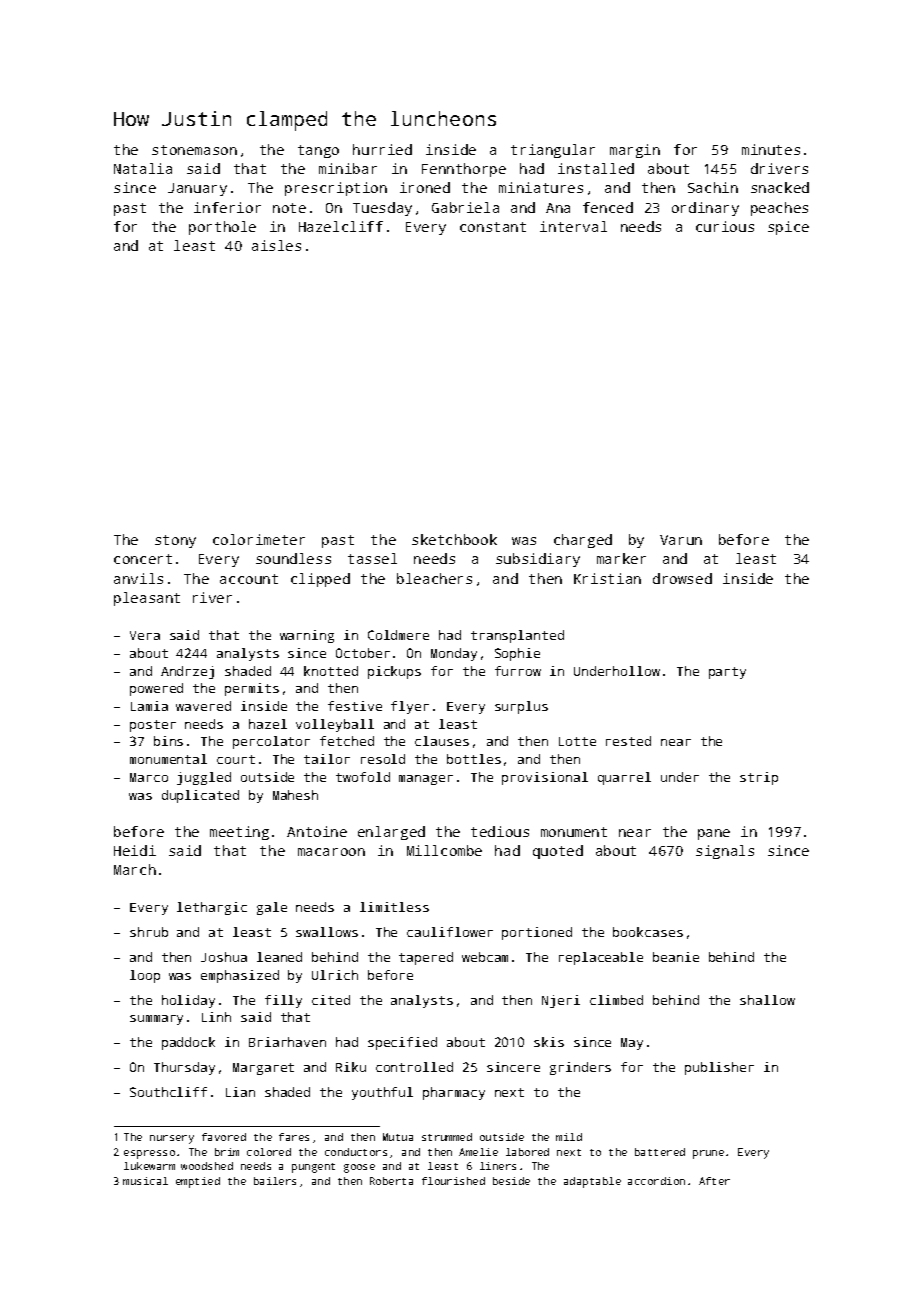 The height and width of the screenshot is (1308, 924). I want to click on Natalia, so click(143, 168).
